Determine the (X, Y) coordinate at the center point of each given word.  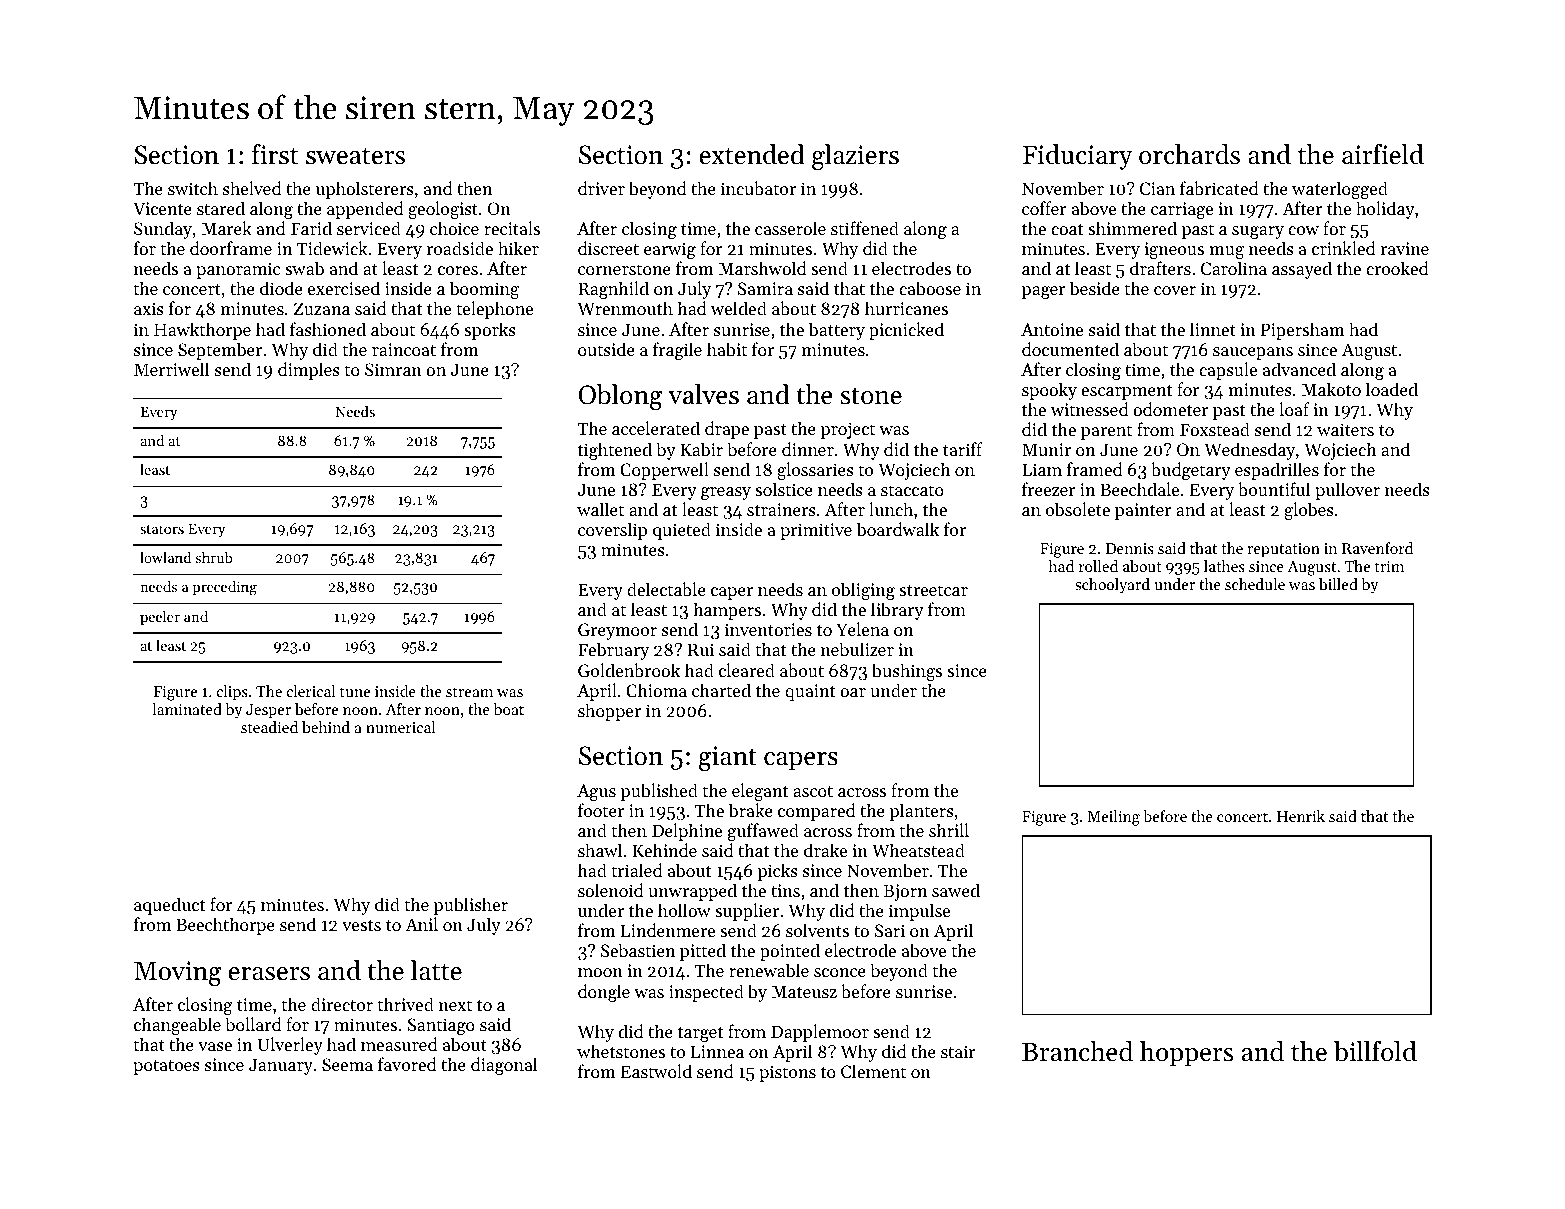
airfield (1383, 154)
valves (703, 394)
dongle (604, 993)
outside (606, 349)
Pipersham (1303, 331)
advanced (1299, 369)
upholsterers (365, 190)
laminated (187, 709)
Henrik (1301, 816)
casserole (790, 228)
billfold (1375, 1051)
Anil (421, 924)
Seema (347, 1064)
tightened (615, 451)
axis (149, 308)
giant (728, 758)
